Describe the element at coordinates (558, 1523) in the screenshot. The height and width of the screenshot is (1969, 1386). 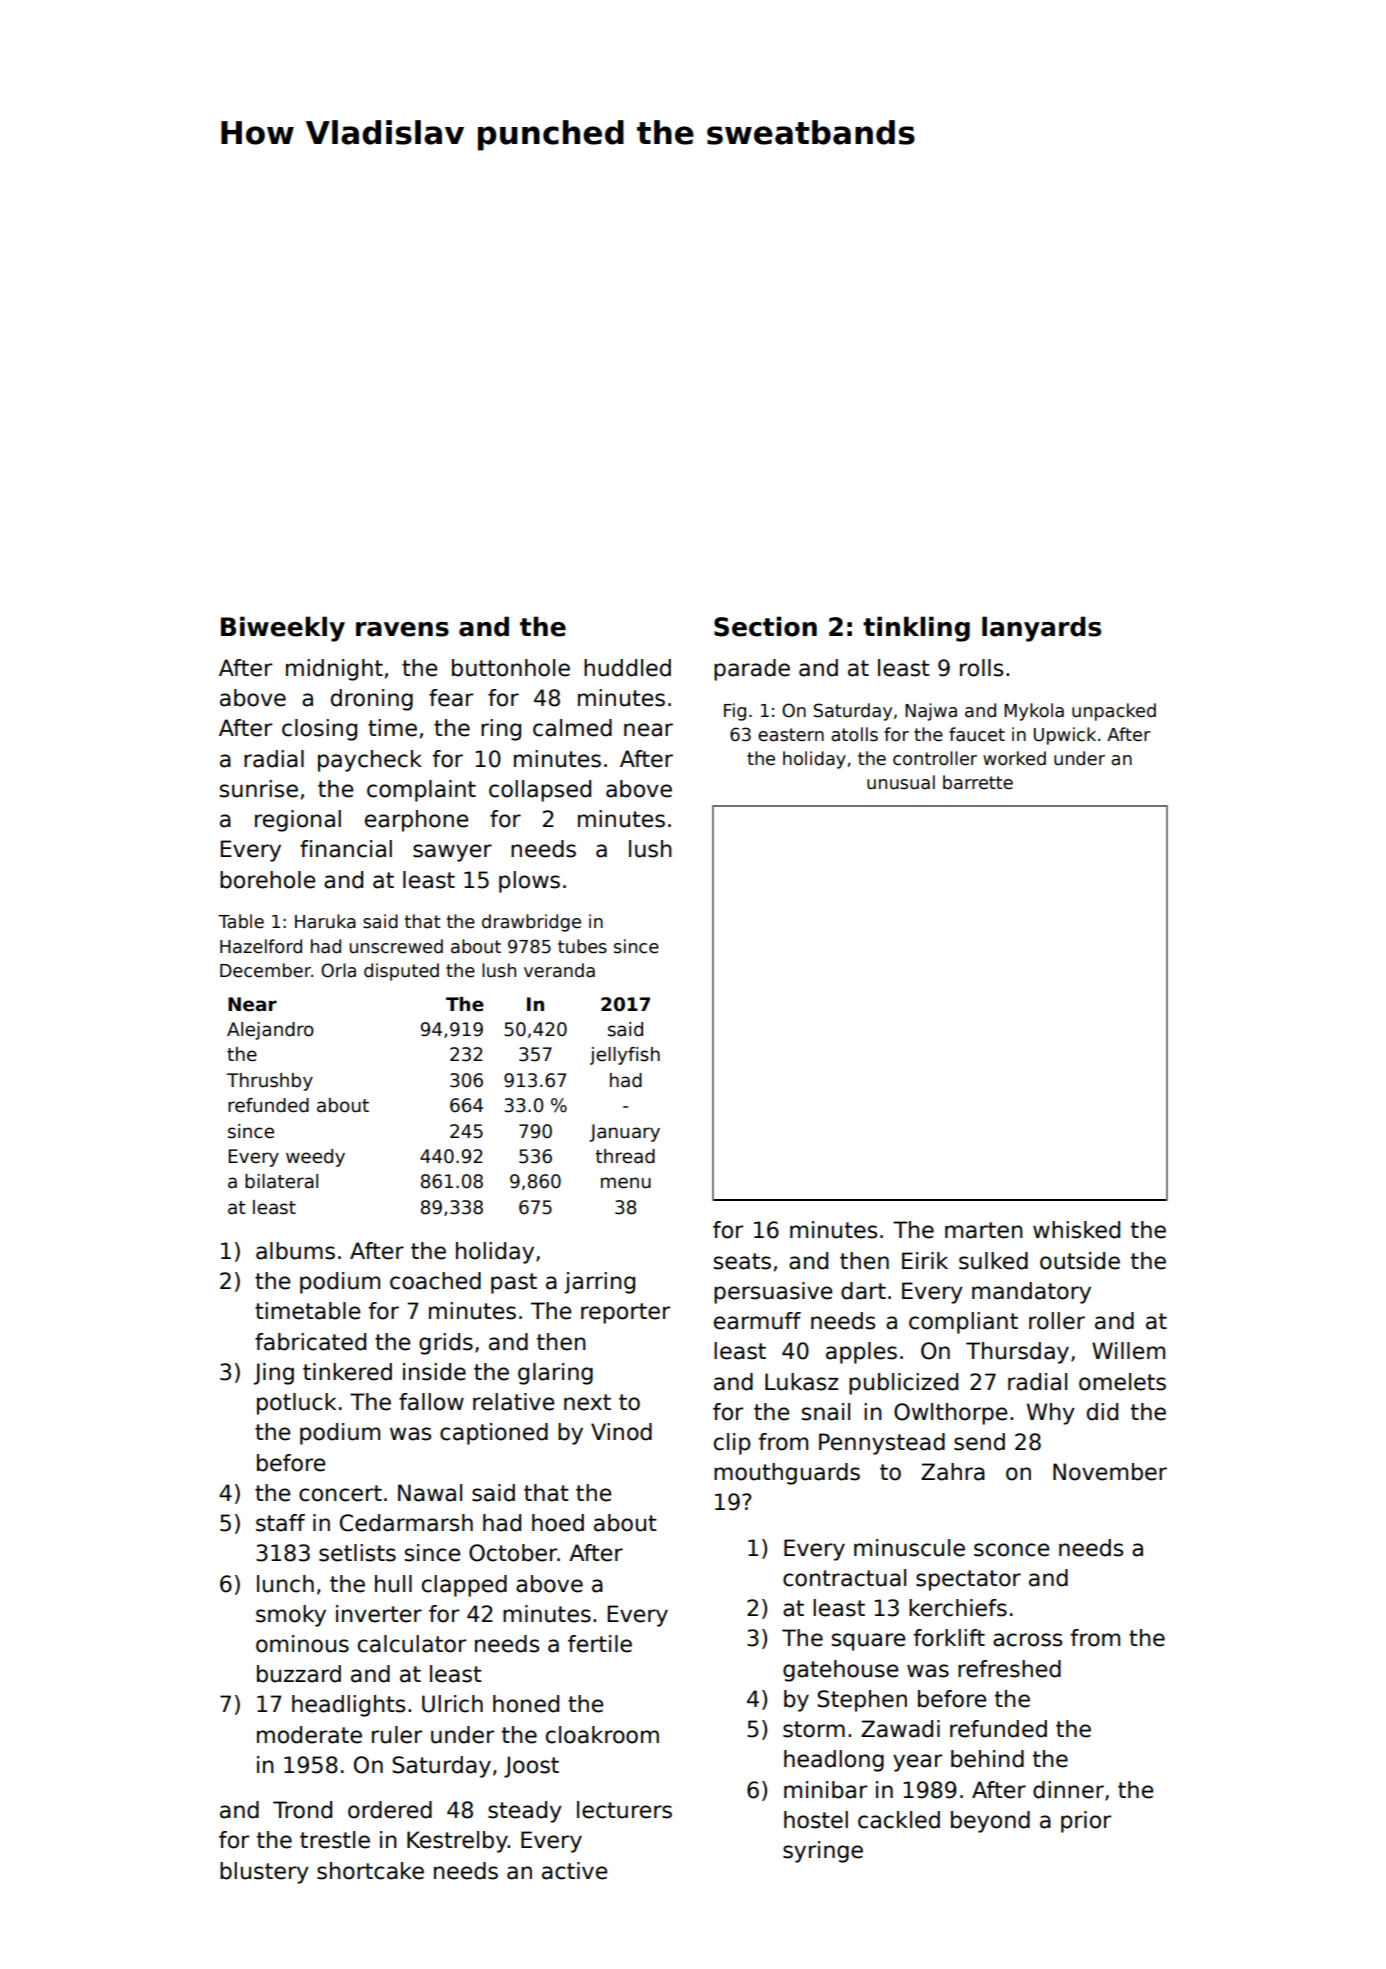
I see `hoed` at that location.
